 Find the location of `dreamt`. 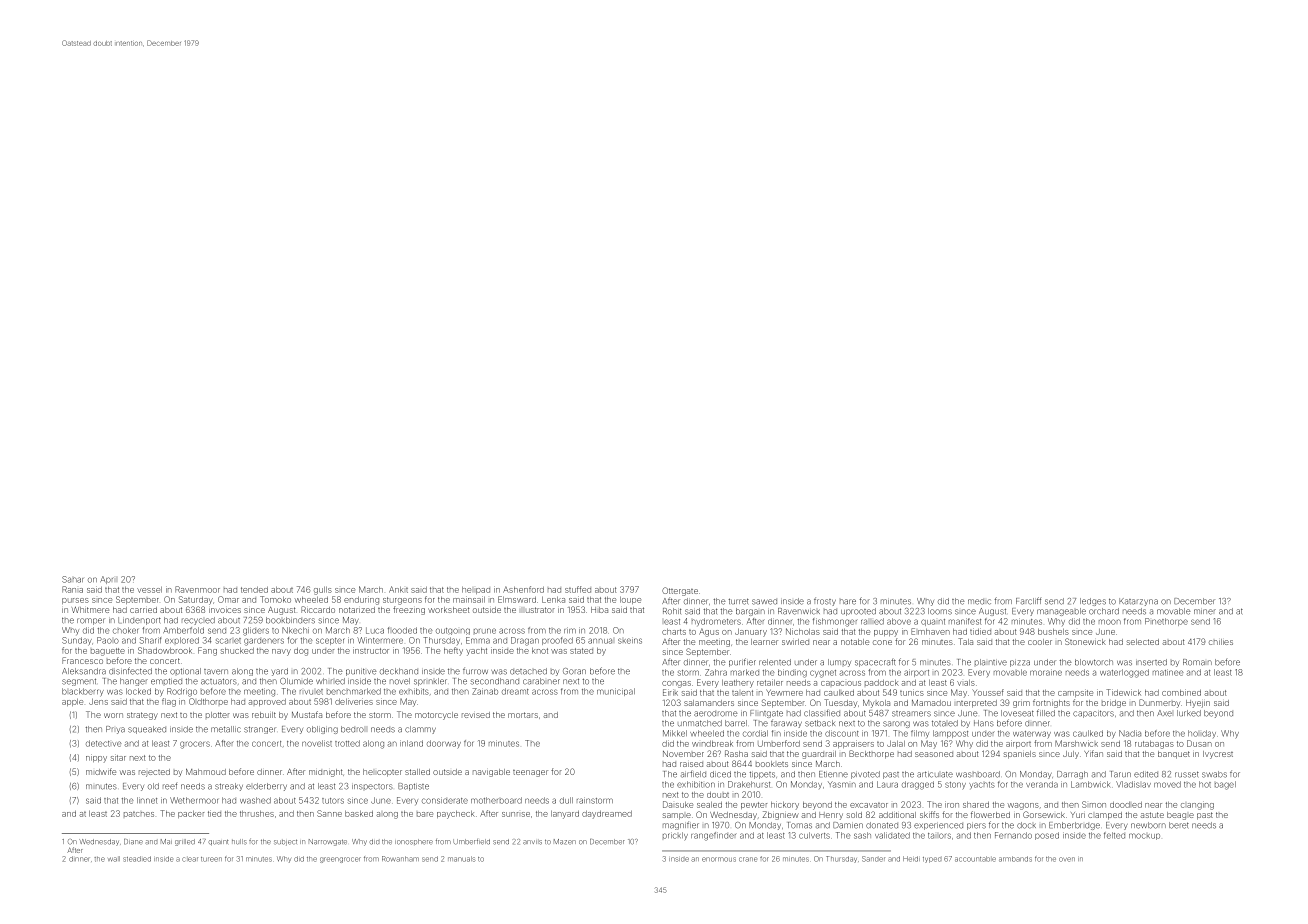

dreamt is located at coordinates (515, 691).
